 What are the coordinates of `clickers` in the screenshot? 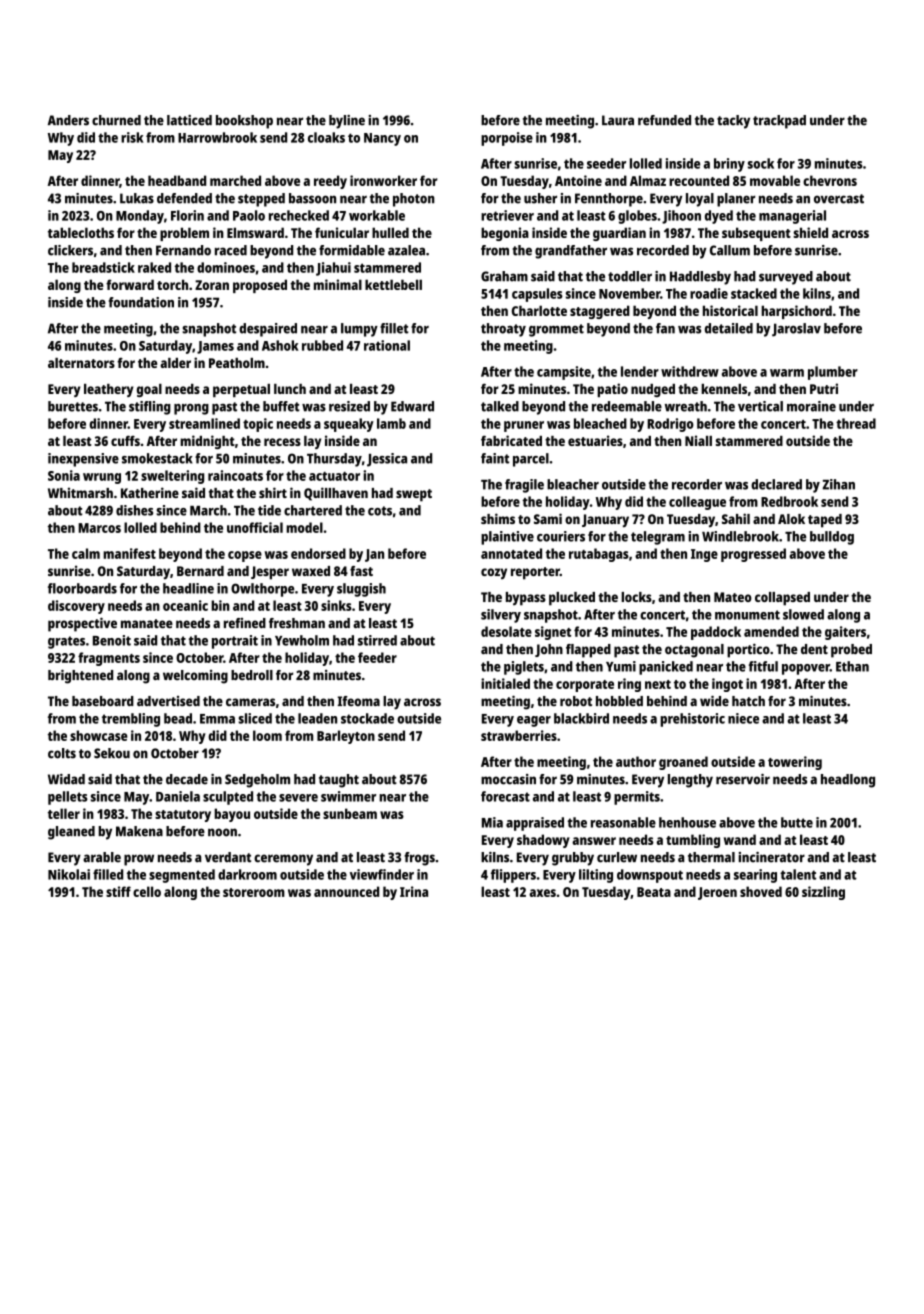 It's located at (70, 250).
